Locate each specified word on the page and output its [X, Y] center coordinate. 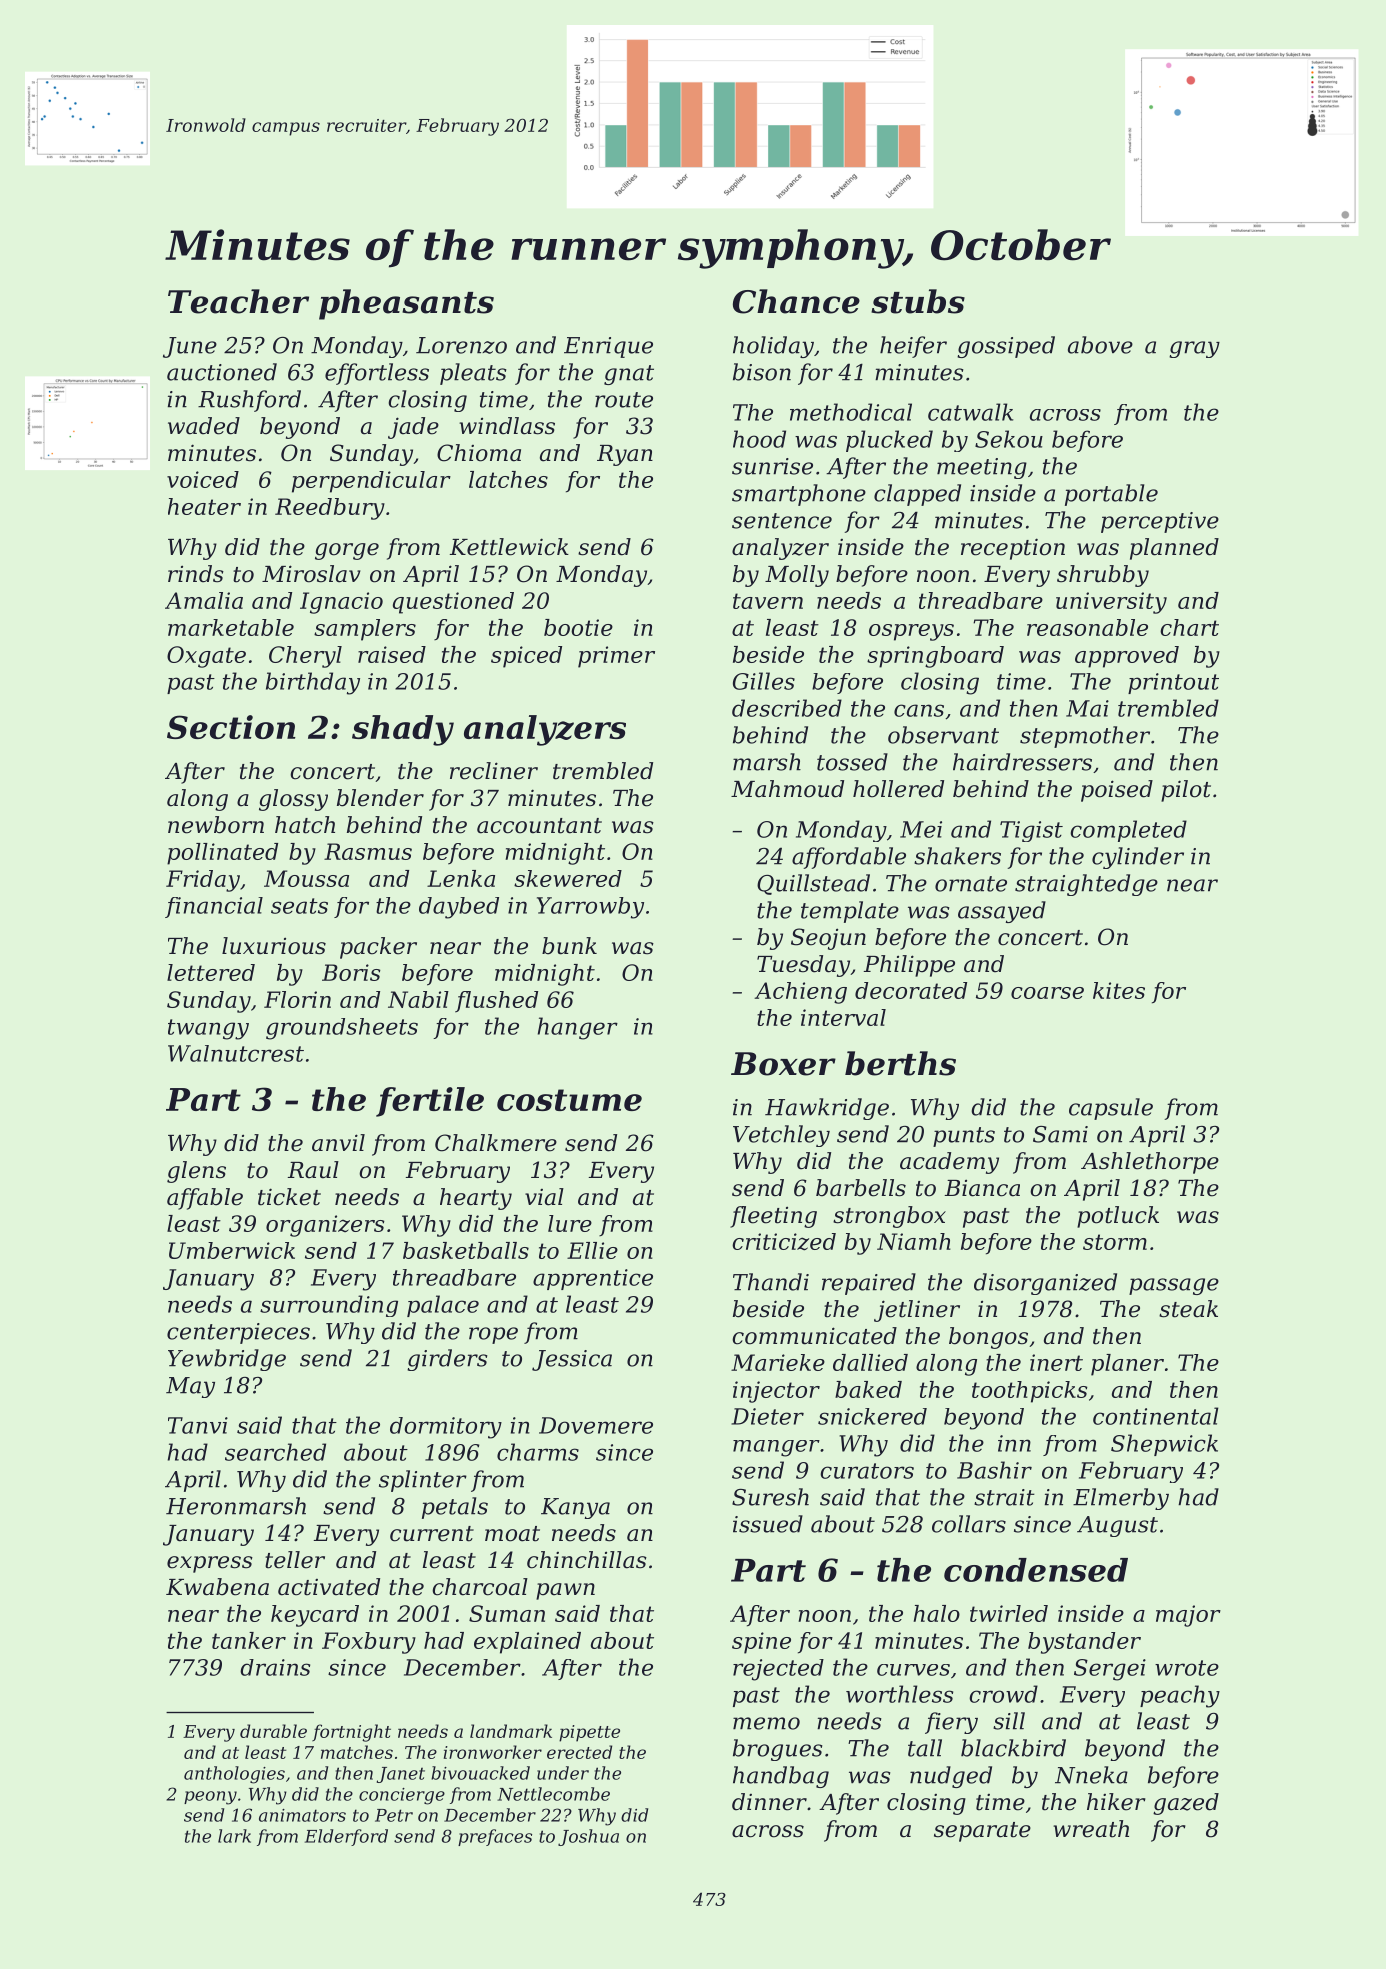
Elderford [346, 1837]
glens [196, 1172]
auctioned [222, 372]
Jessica [572, 1360]
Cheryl [305, 657]
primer [616, 657]
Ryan [625, 455]
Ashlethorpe [1150, 1163]
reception [1013, 549]
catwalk [971, 412]
